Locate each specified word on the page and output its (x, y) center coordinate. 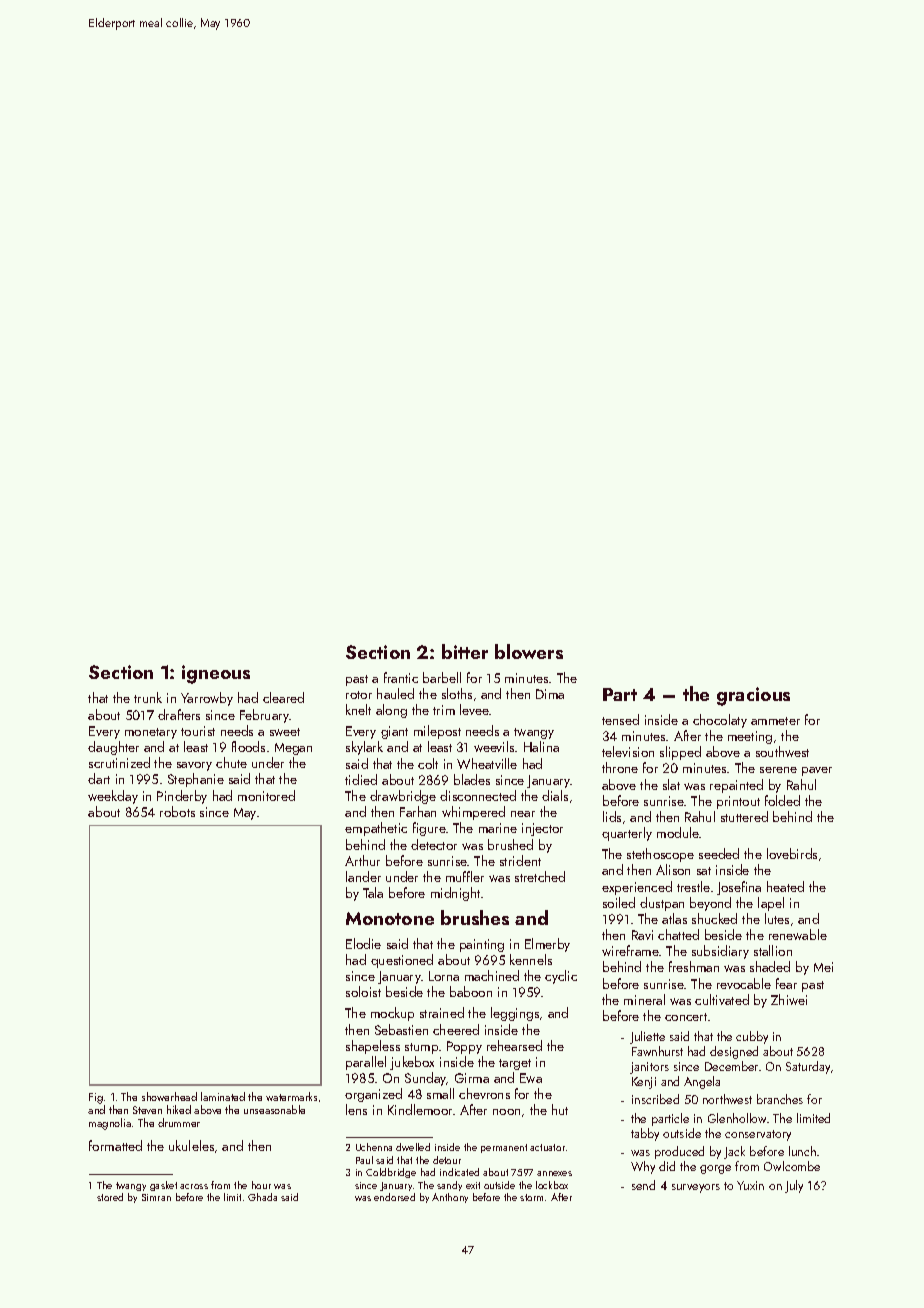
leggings (515, 1014)
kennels (531, 959)
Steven (147, 1110)
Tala (373, 892)
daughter (113, 748)
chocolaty (720, 721)
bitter (465, 651)
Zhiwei (789, 999)
